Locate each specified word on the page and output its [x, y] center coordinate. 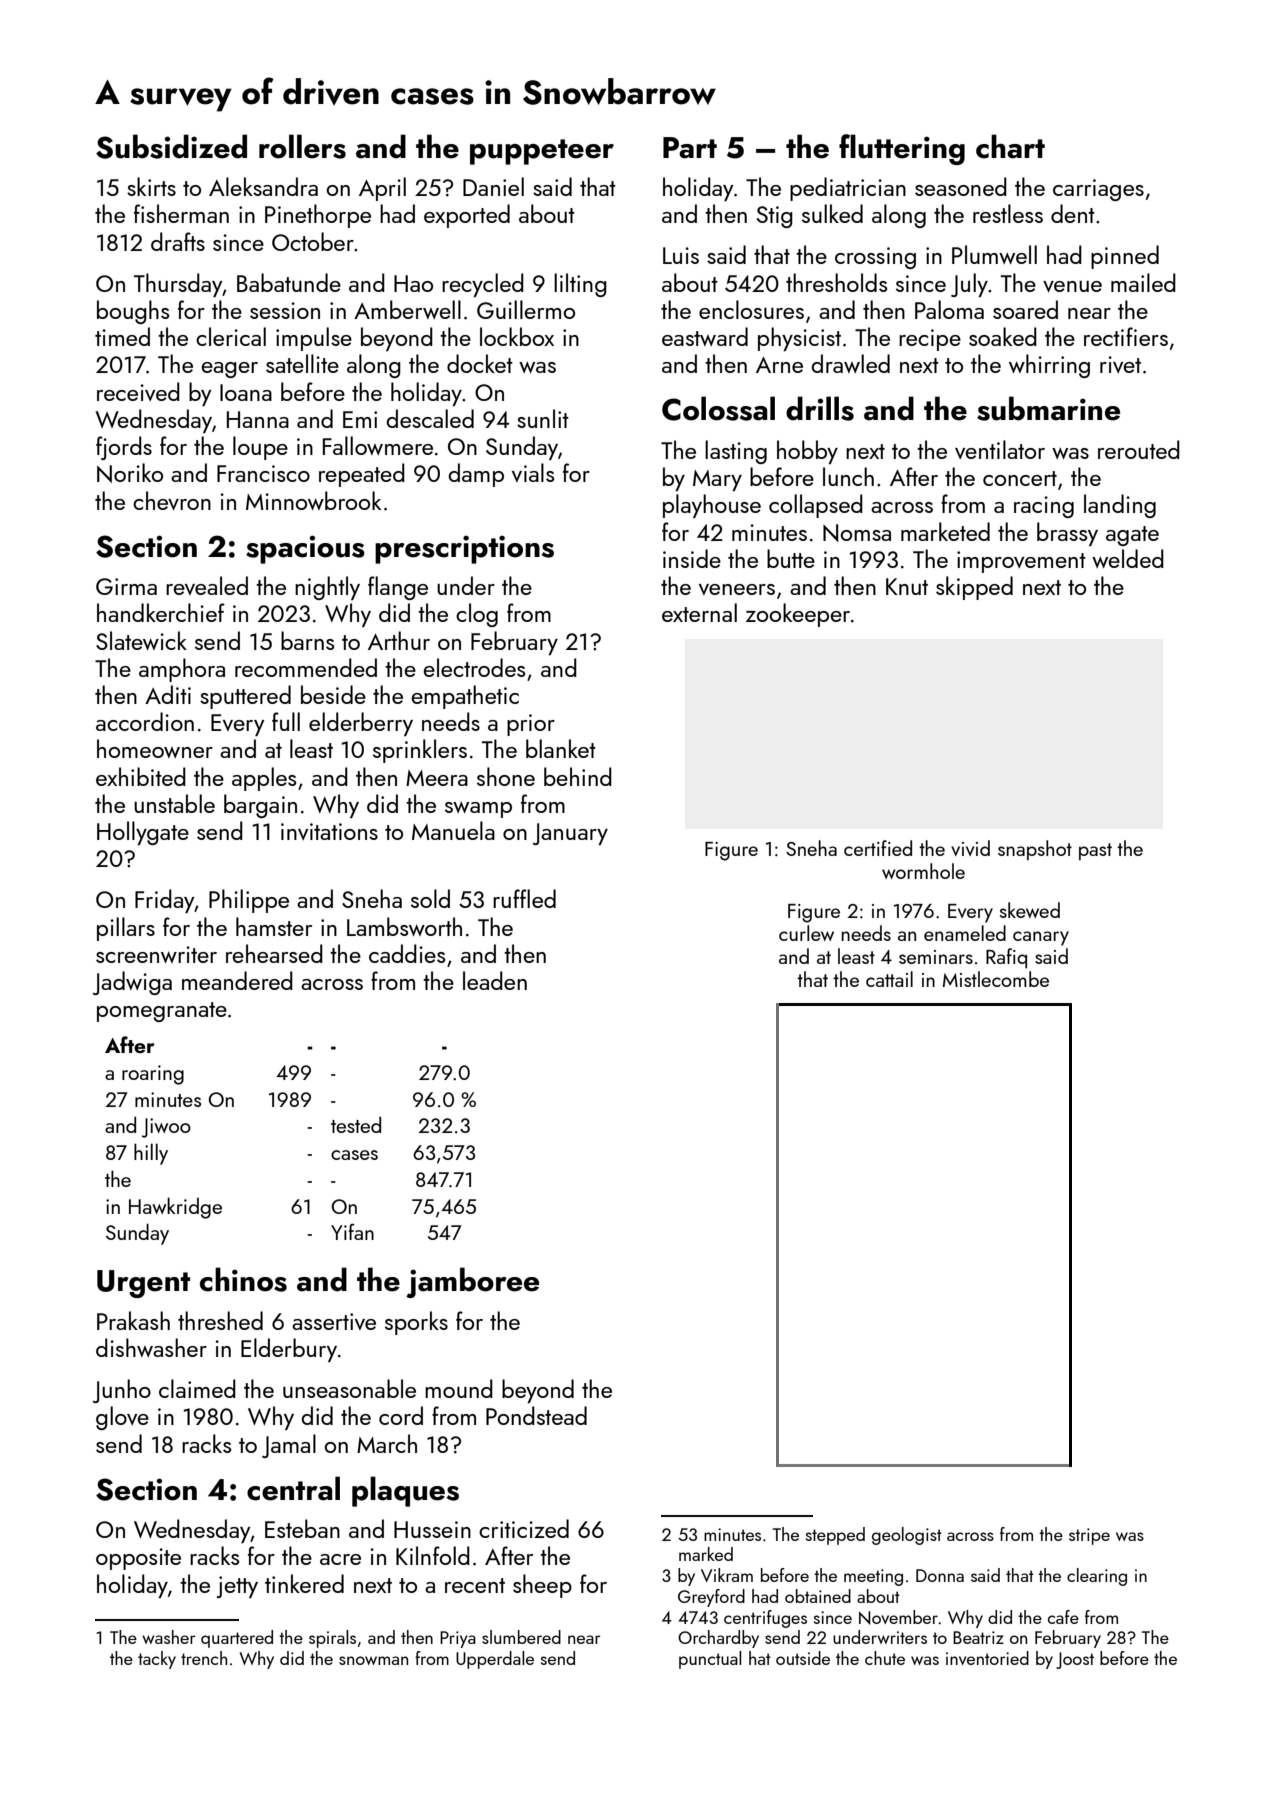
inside [692, 558]
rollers [302, 146]
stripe [1089, 1536]
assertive [334, 1321]
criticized [524, 1528]
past [1095, 851]
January [570, 834]
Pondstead [536, 1415]
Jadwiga [132, 983]
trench [204, 1658]
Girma [126, 586]
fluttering [902, 149]
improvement [1021, 562]
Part [690, 148]
